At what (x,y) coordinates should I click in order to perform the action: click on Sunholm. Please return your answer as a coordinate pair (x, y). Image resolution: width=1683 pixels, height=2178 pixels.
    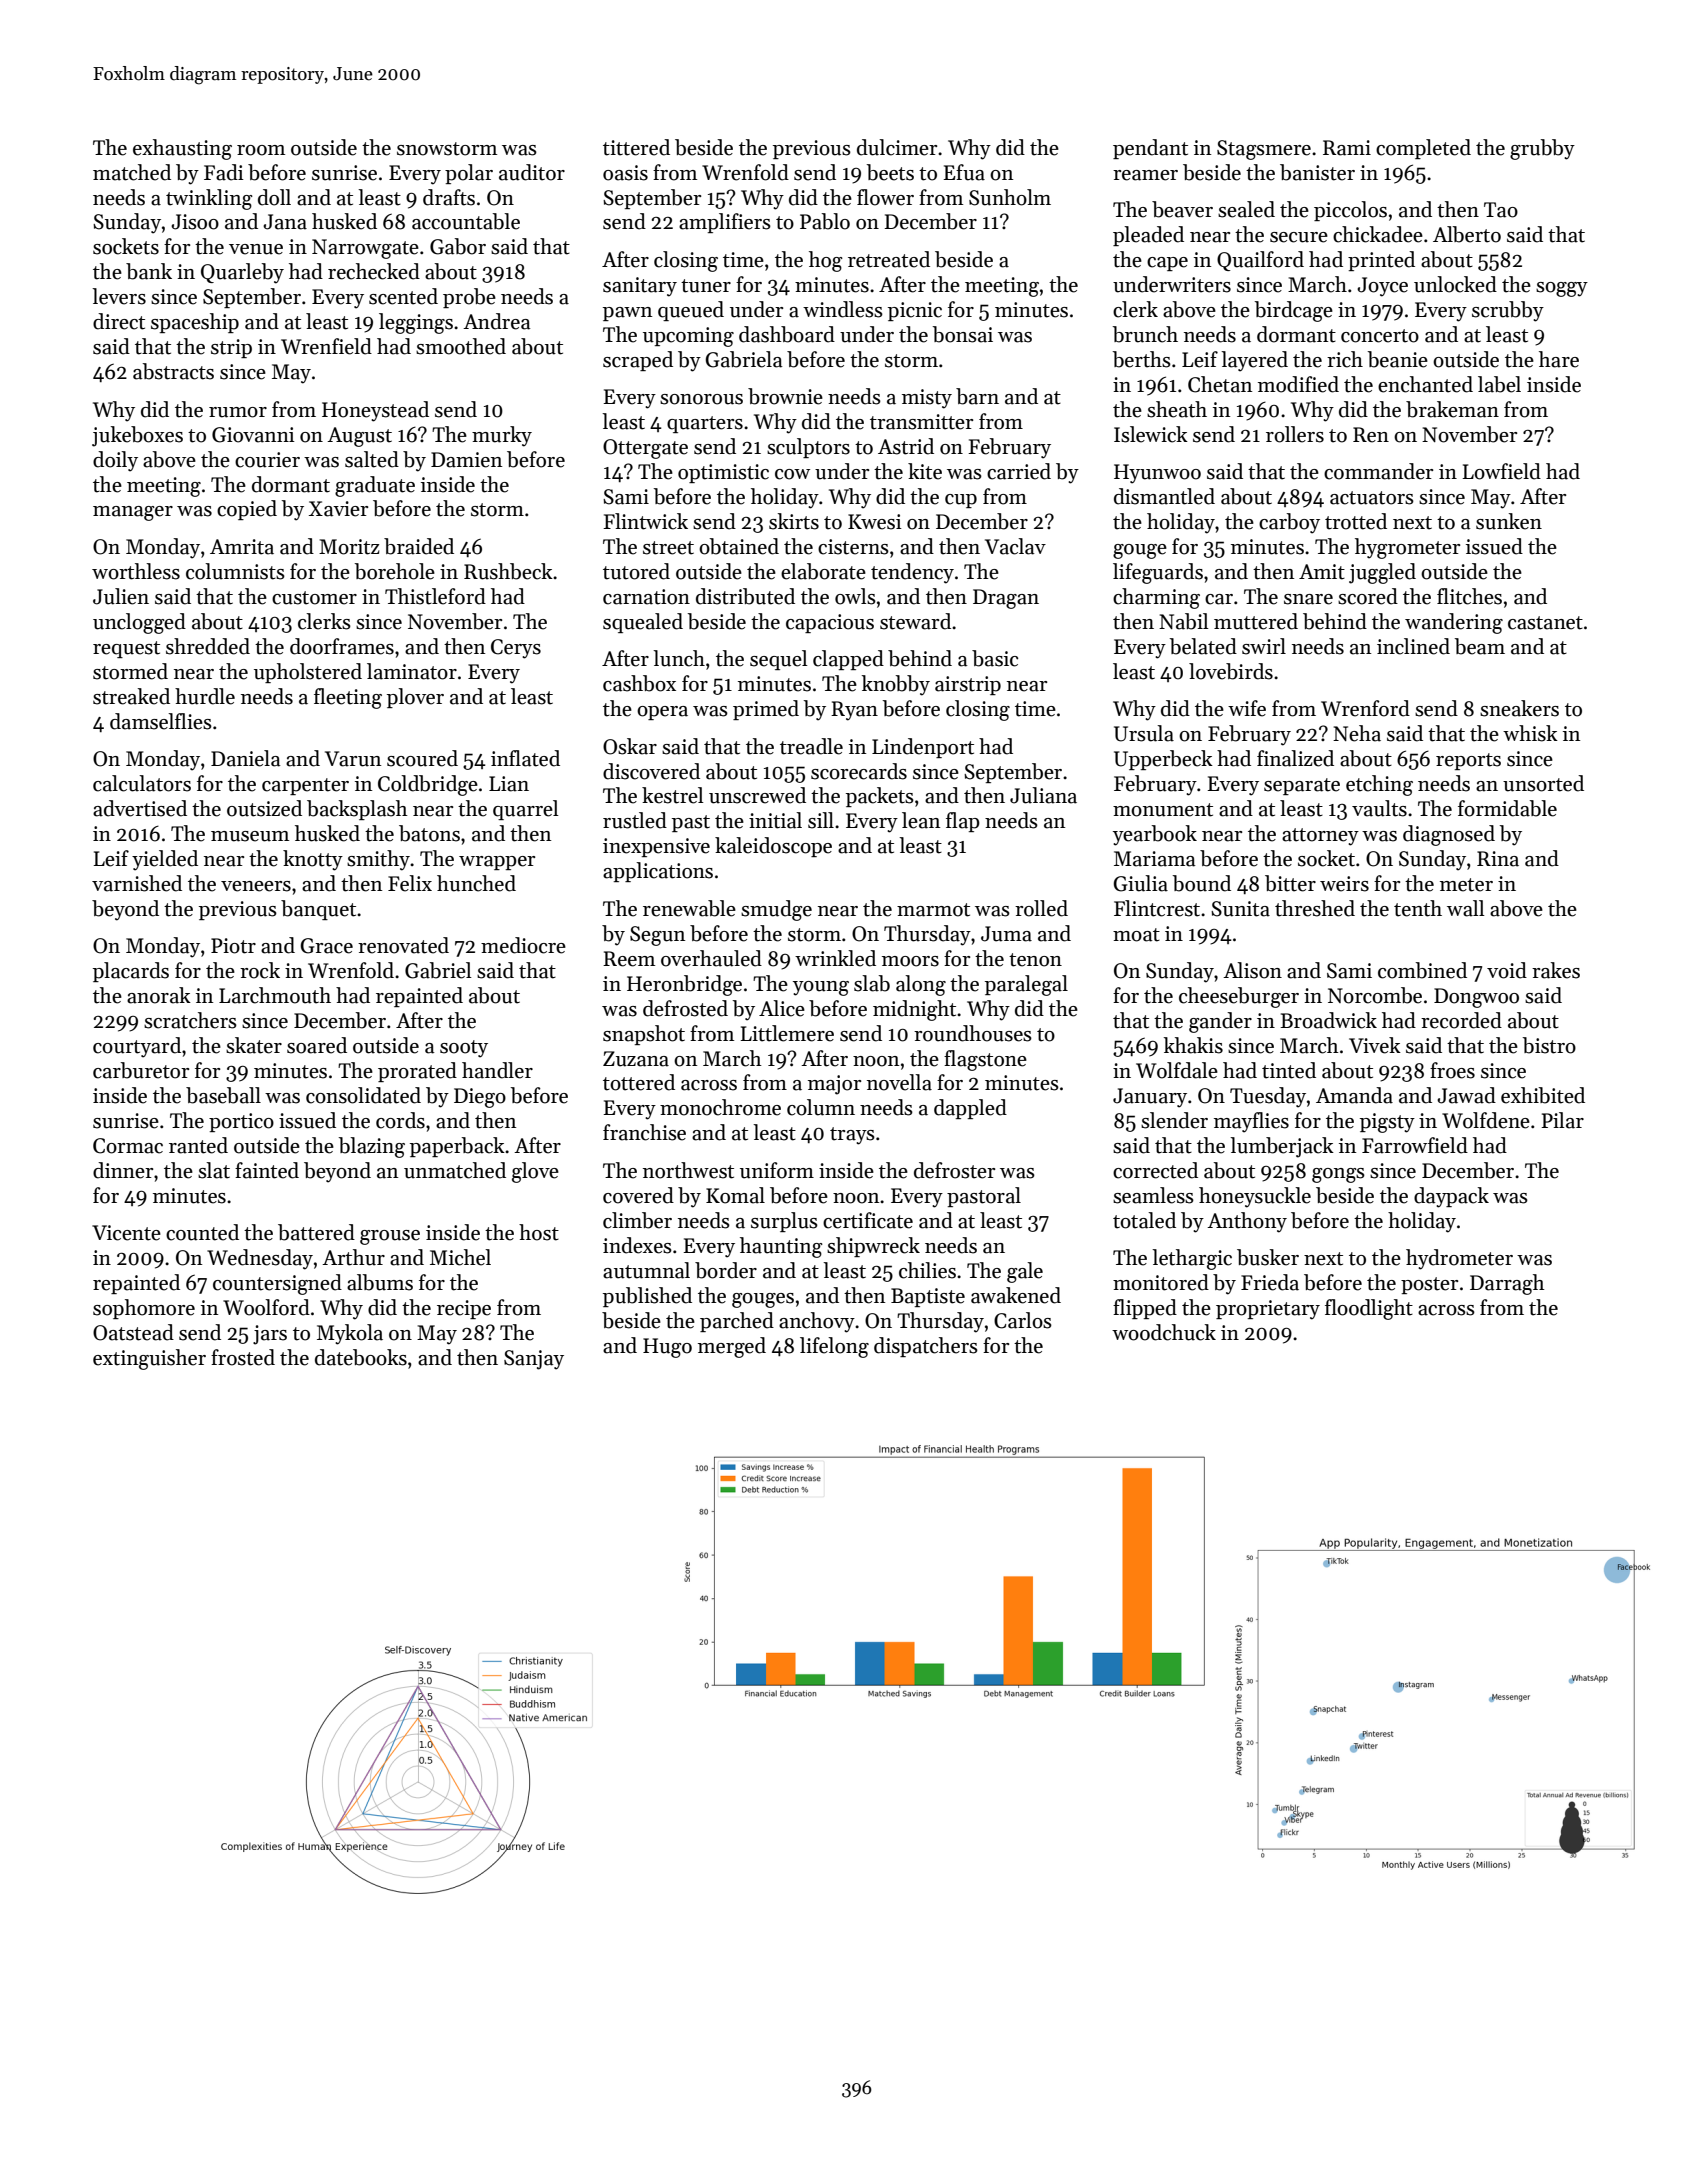
    Looking at the image, I should click on (1010, 197).
